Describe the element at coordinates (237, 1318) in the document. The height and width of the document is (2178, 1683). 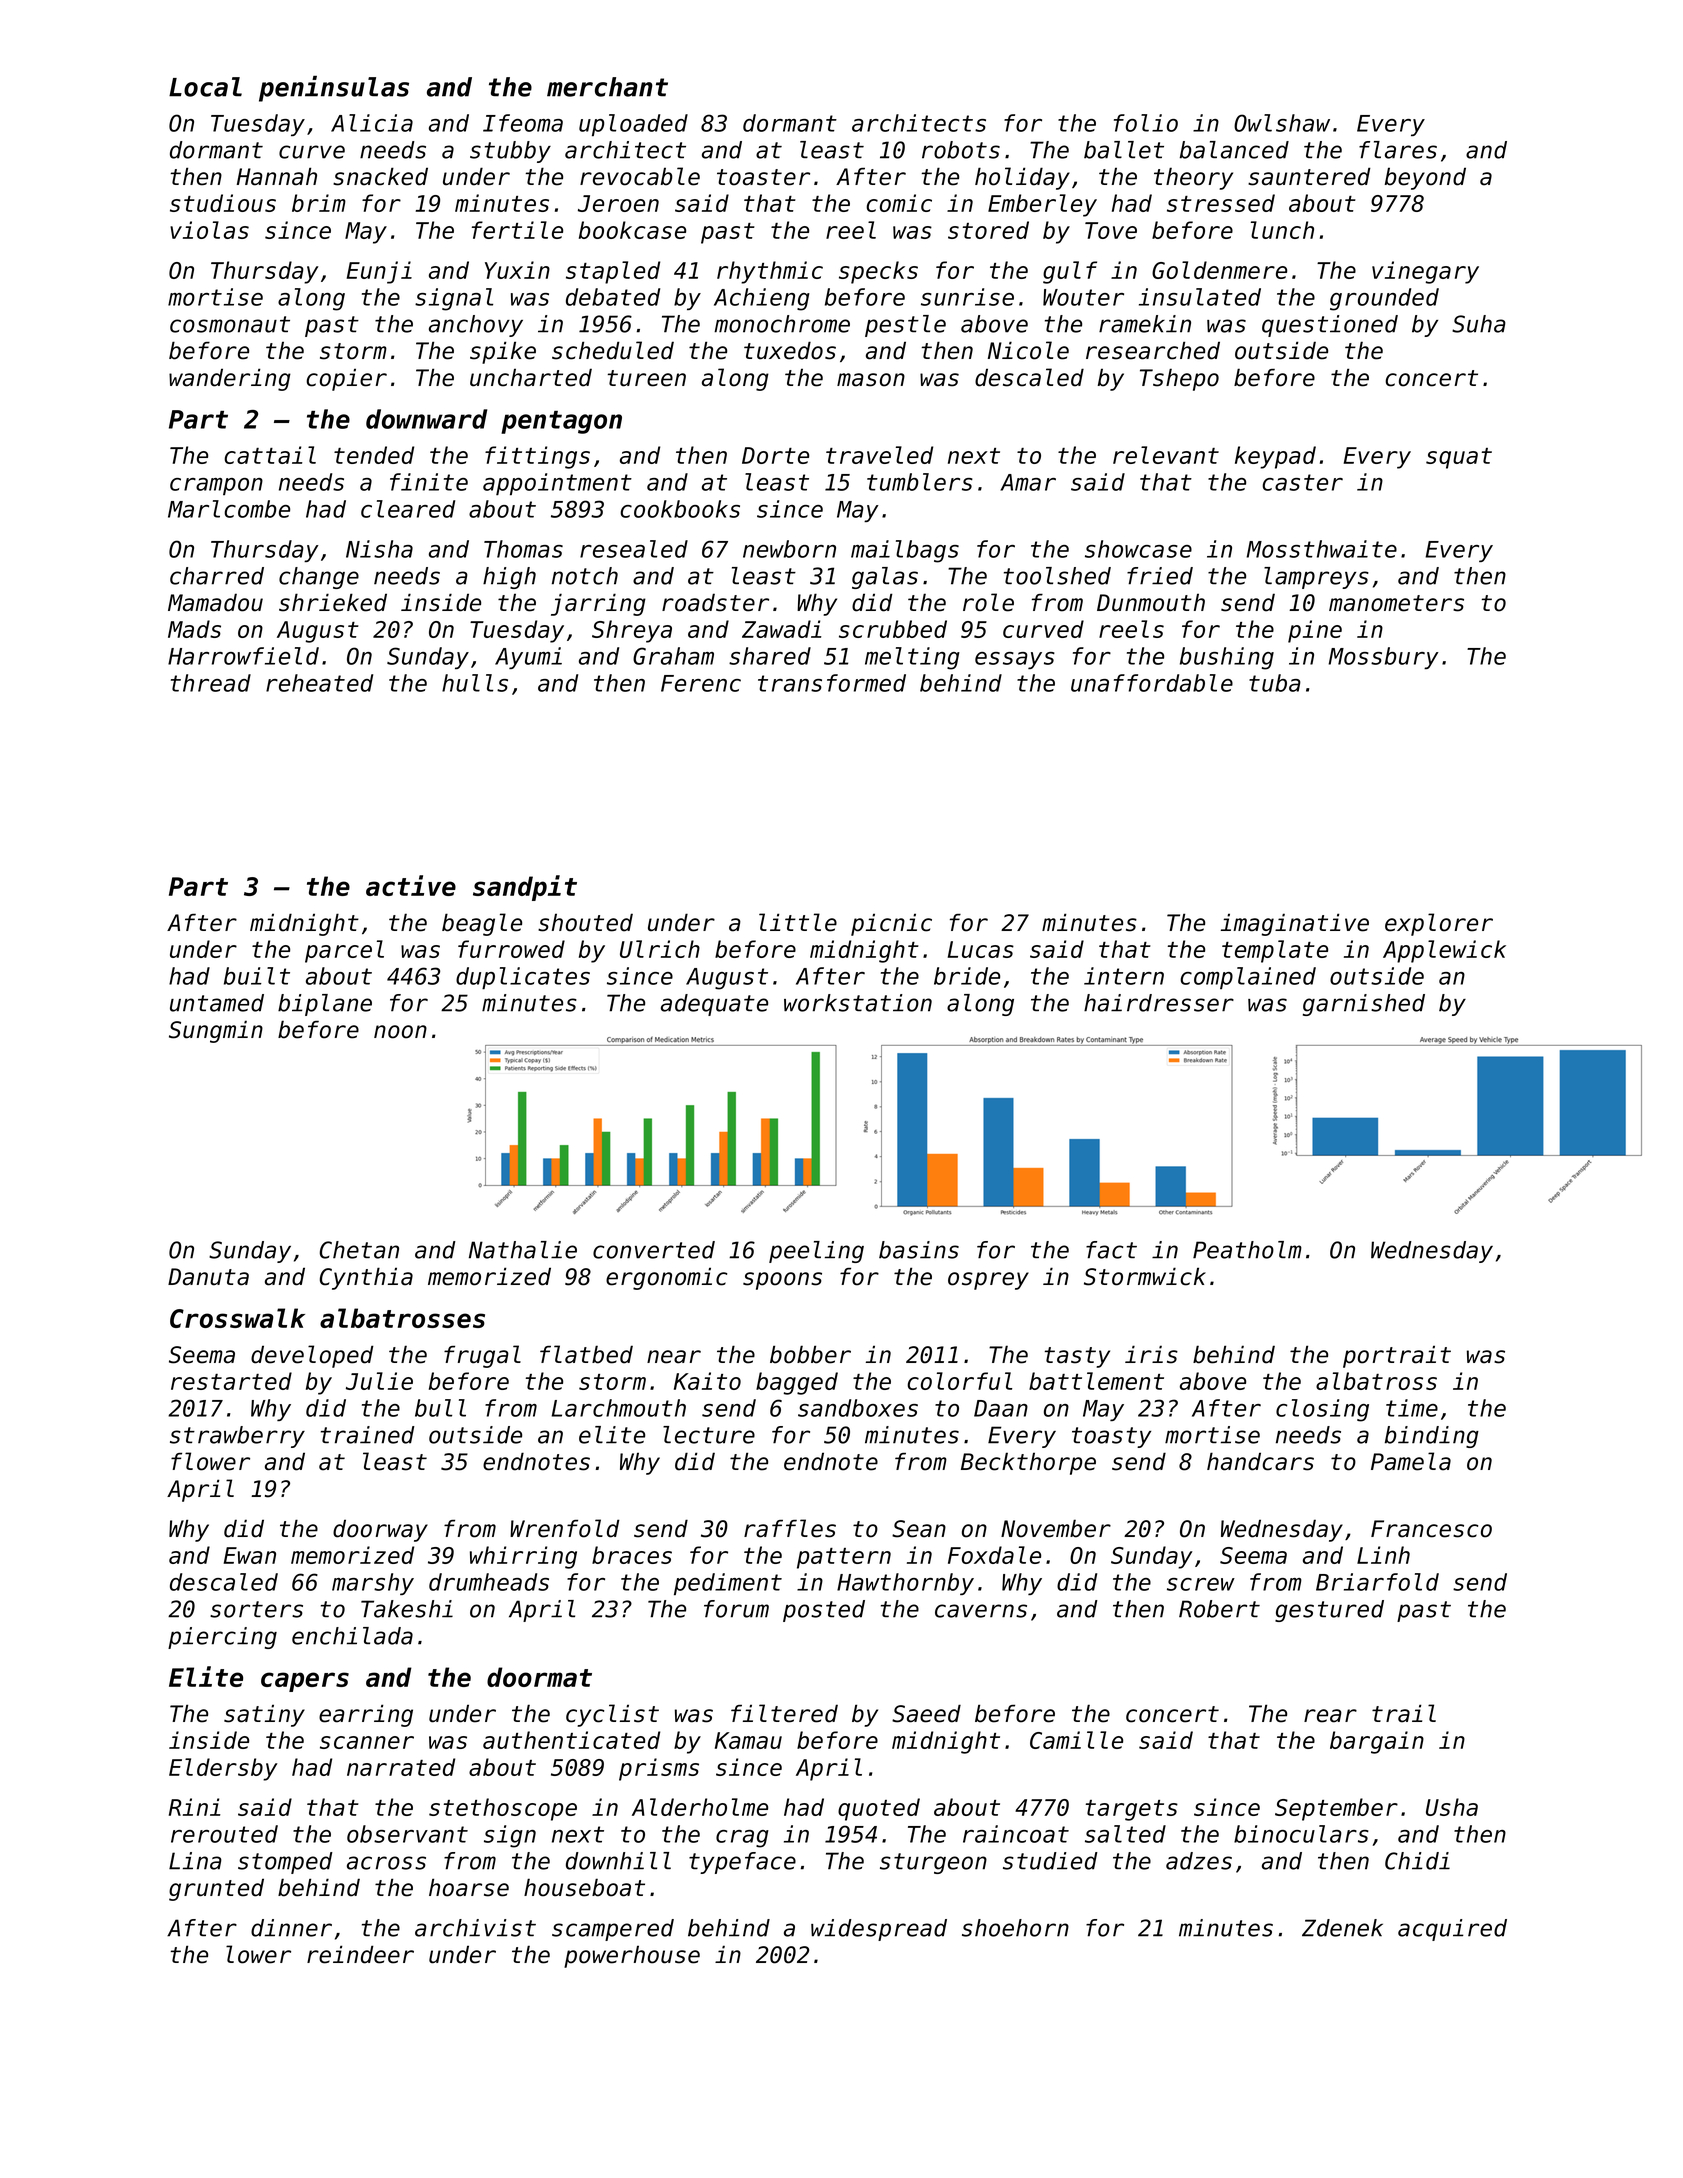
I see `Crosswalk` at that location.
